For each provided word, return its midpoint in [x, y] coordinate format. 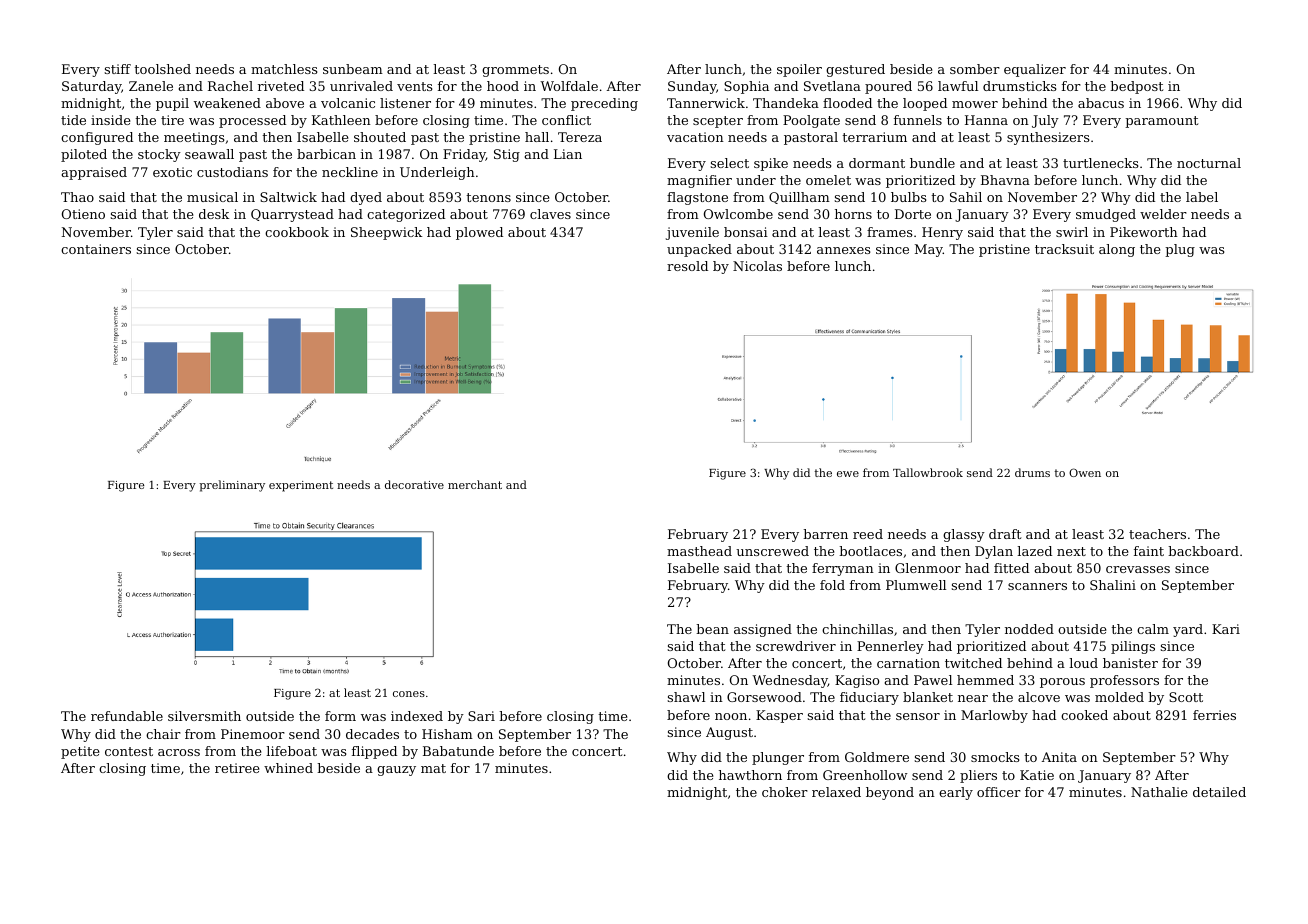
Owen [1085, 472]
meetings [194, 138]
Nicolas [757, 266]
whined [288, 768]
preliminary [232, 486]
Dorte [913, 214]
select [730, 163]
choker [785, 792]
